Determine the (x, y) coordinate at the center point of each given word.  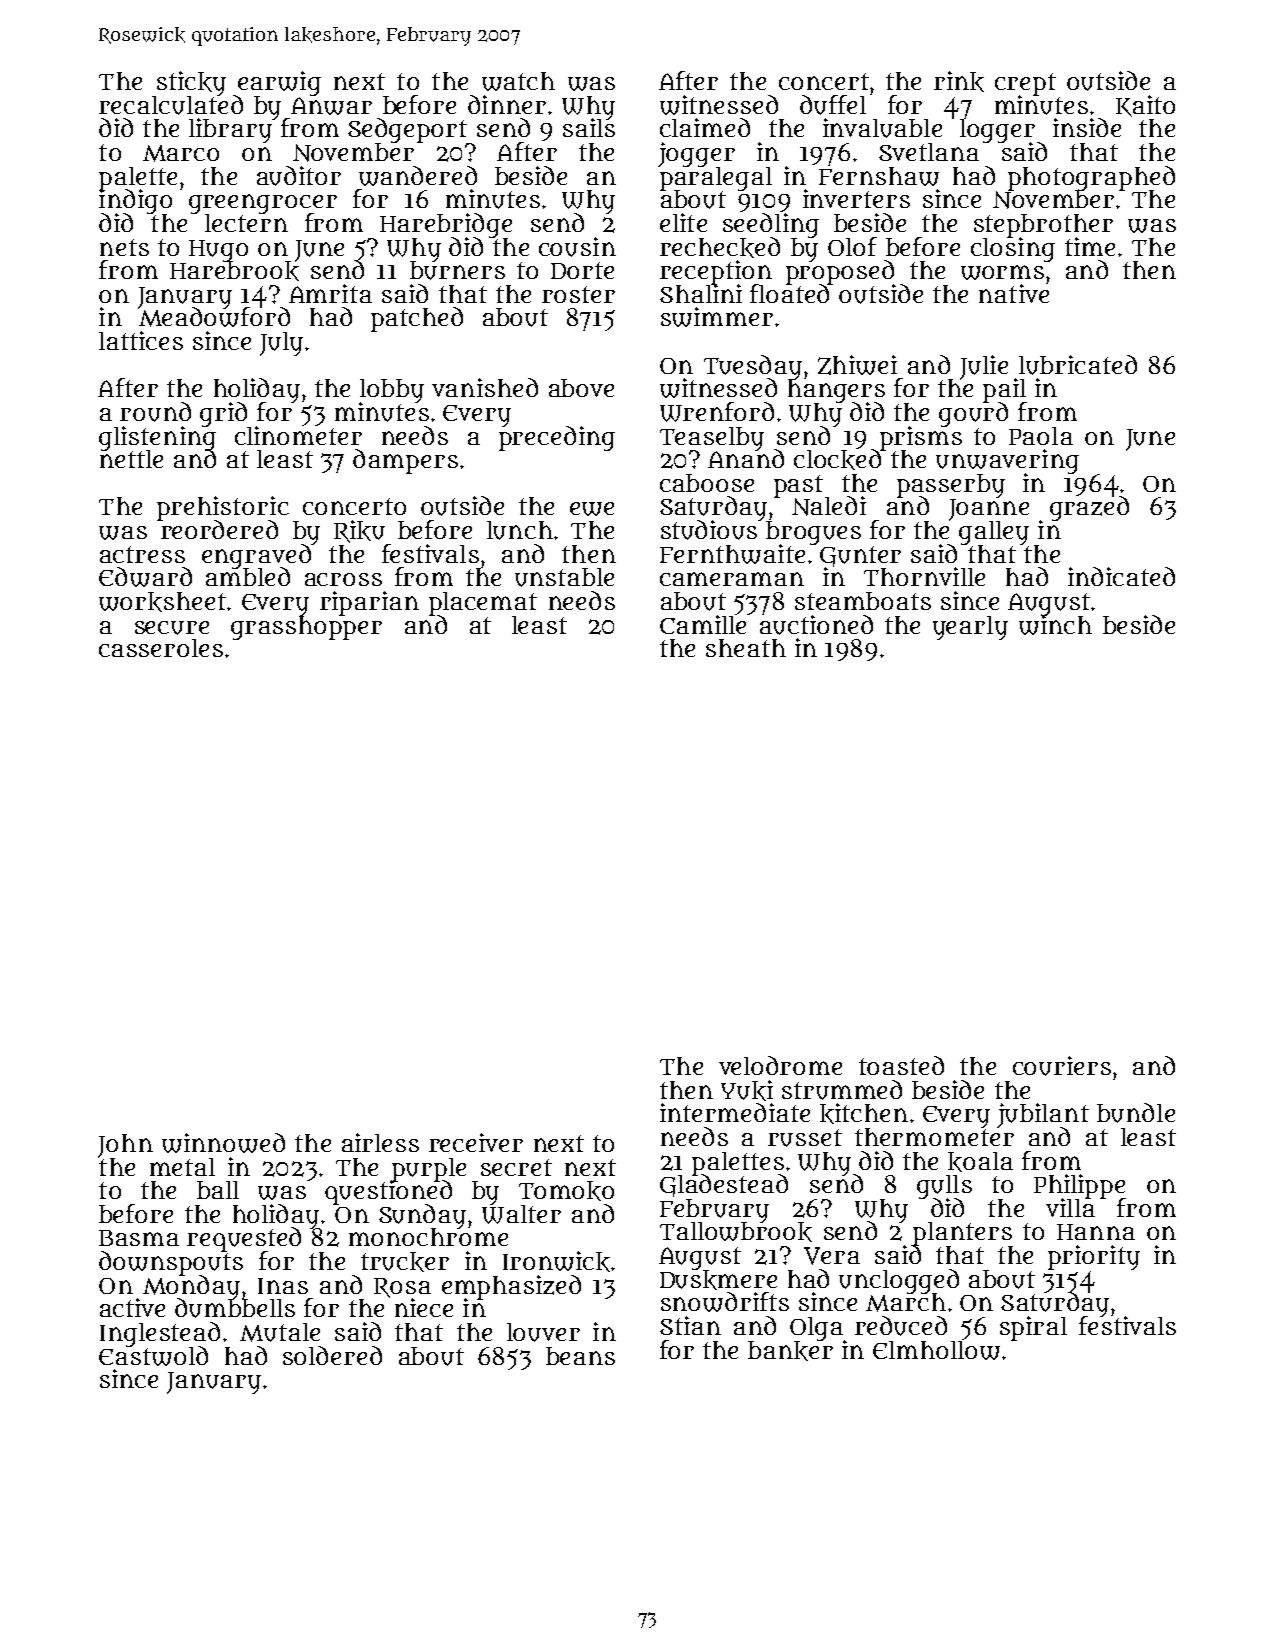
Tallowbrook (736, 1232)
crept (1025, 84)
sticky (191, 83)
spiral (1033, 1328)
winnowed (223, 1143)
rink (959, 81)
